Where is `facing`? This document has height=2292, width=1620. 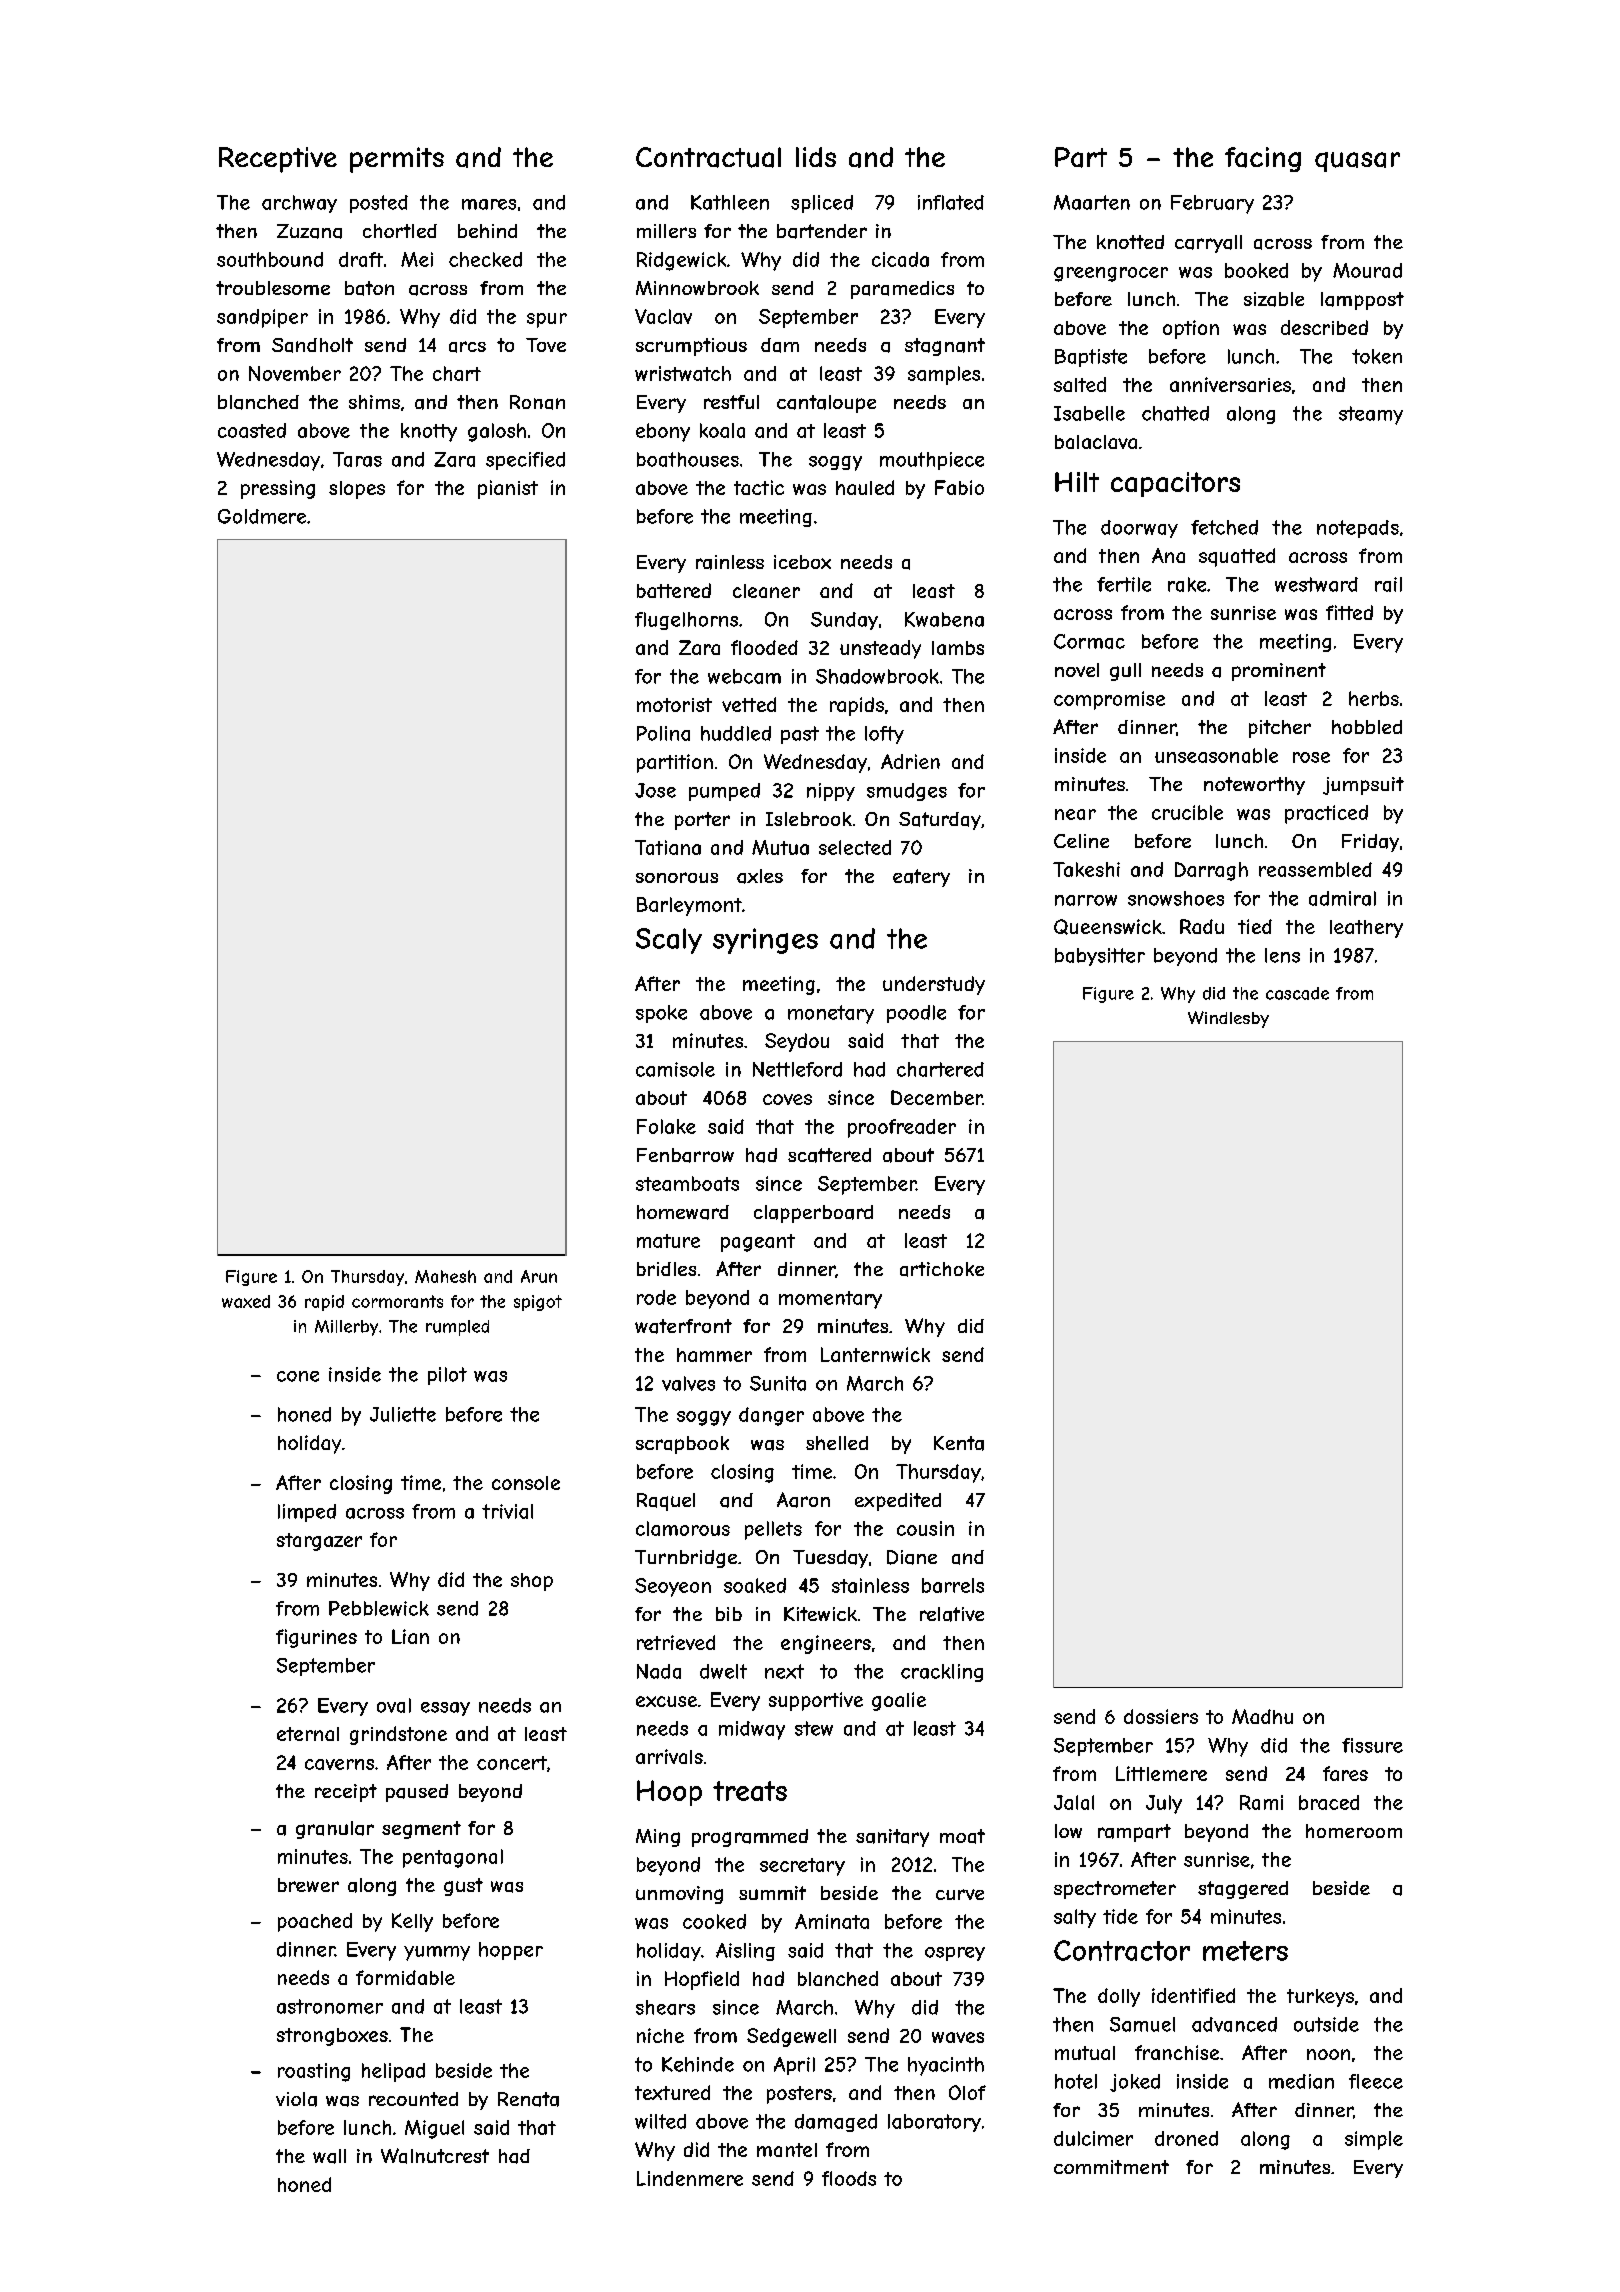 facing is located at coordinates (1263, 159).
